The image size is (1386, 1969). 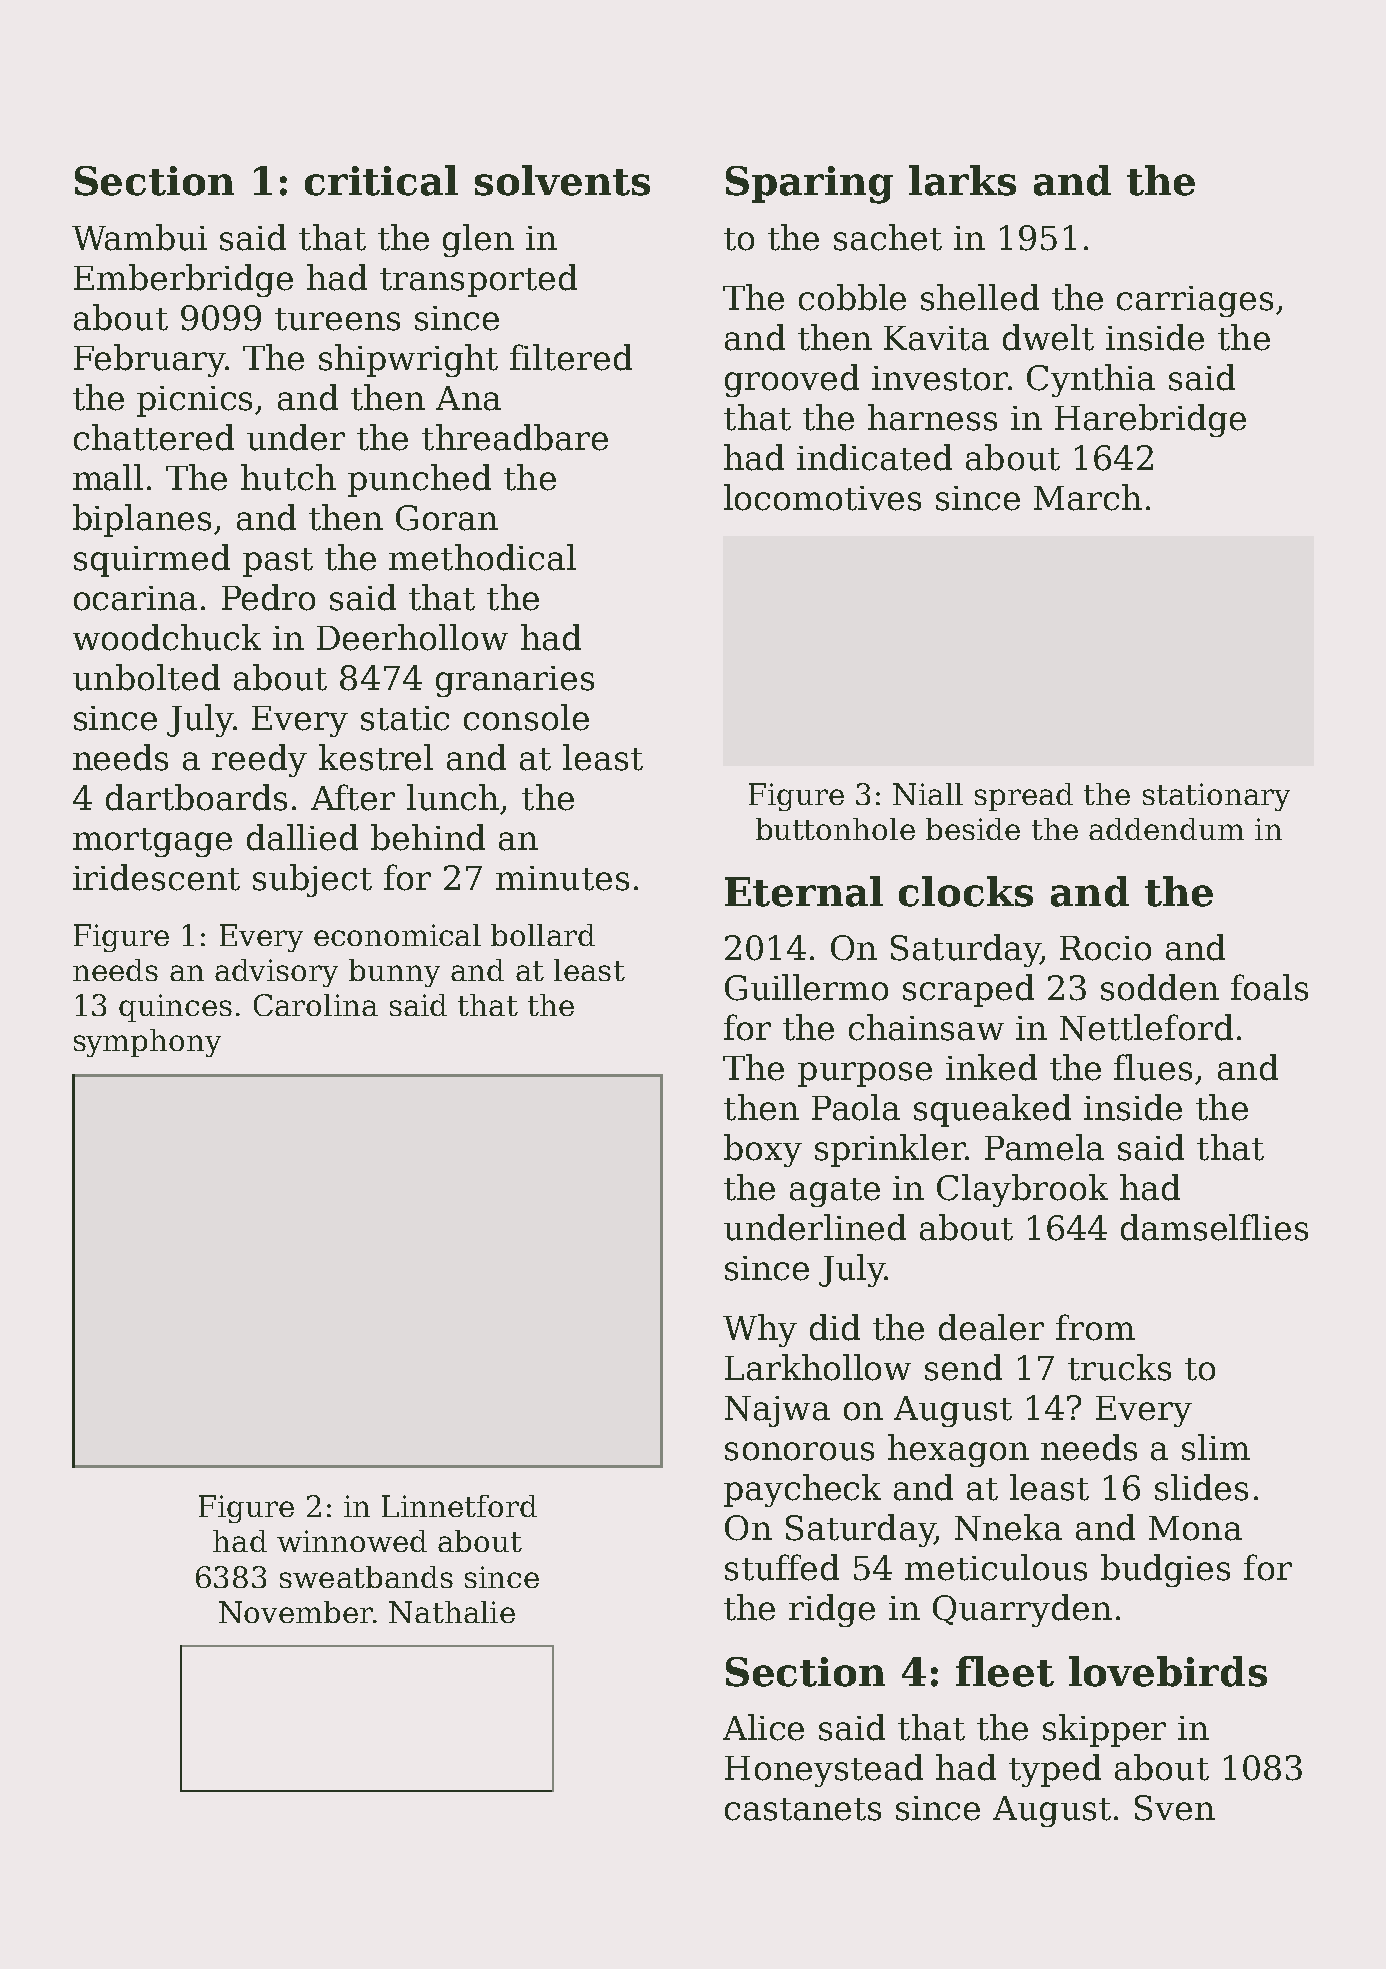 I want to click on stationary, so click(x=1216, y=797).
